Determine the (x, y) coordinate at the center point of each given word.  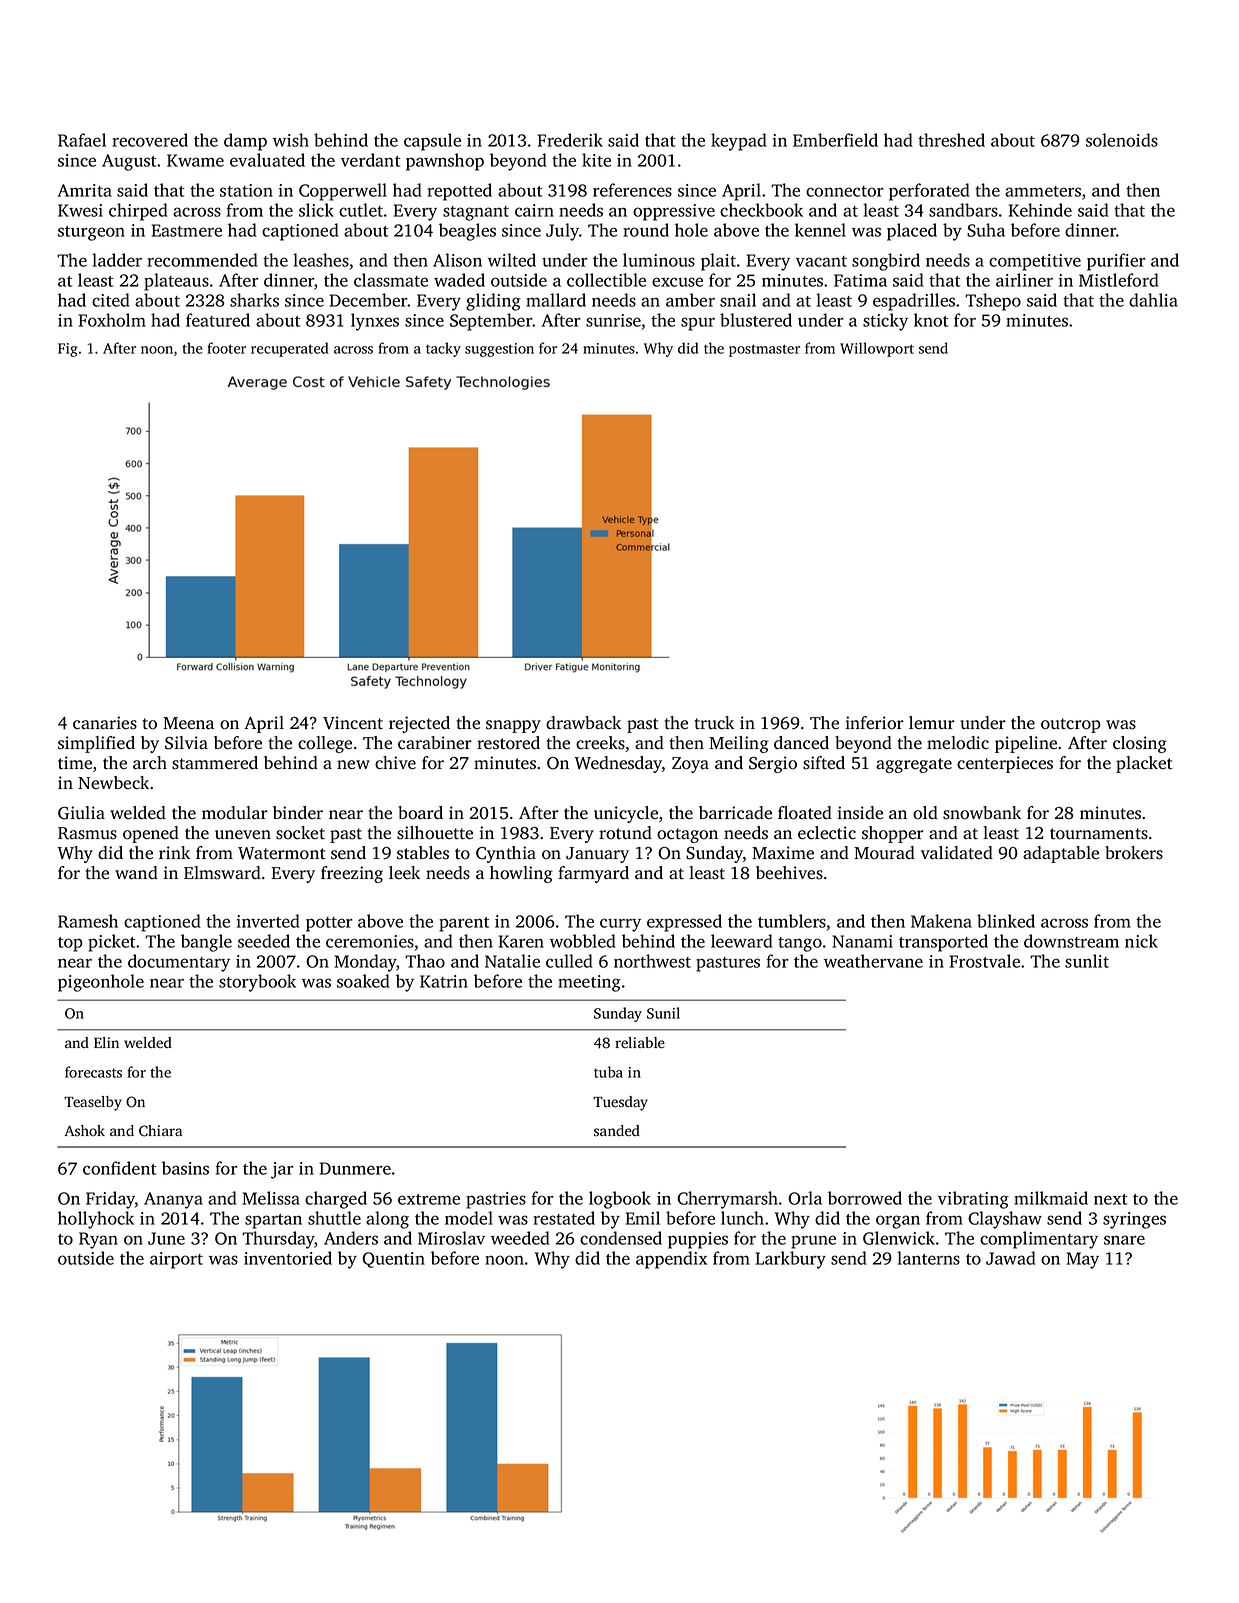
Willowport (877, 349)
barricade (735, 812)
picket (111, 943)
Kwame (195, 160)
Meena (188, 723)
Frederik (570, 140)
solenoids (1122, 140)
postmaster (764, 350)
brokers (1134, 853)
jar (282, 1170)
